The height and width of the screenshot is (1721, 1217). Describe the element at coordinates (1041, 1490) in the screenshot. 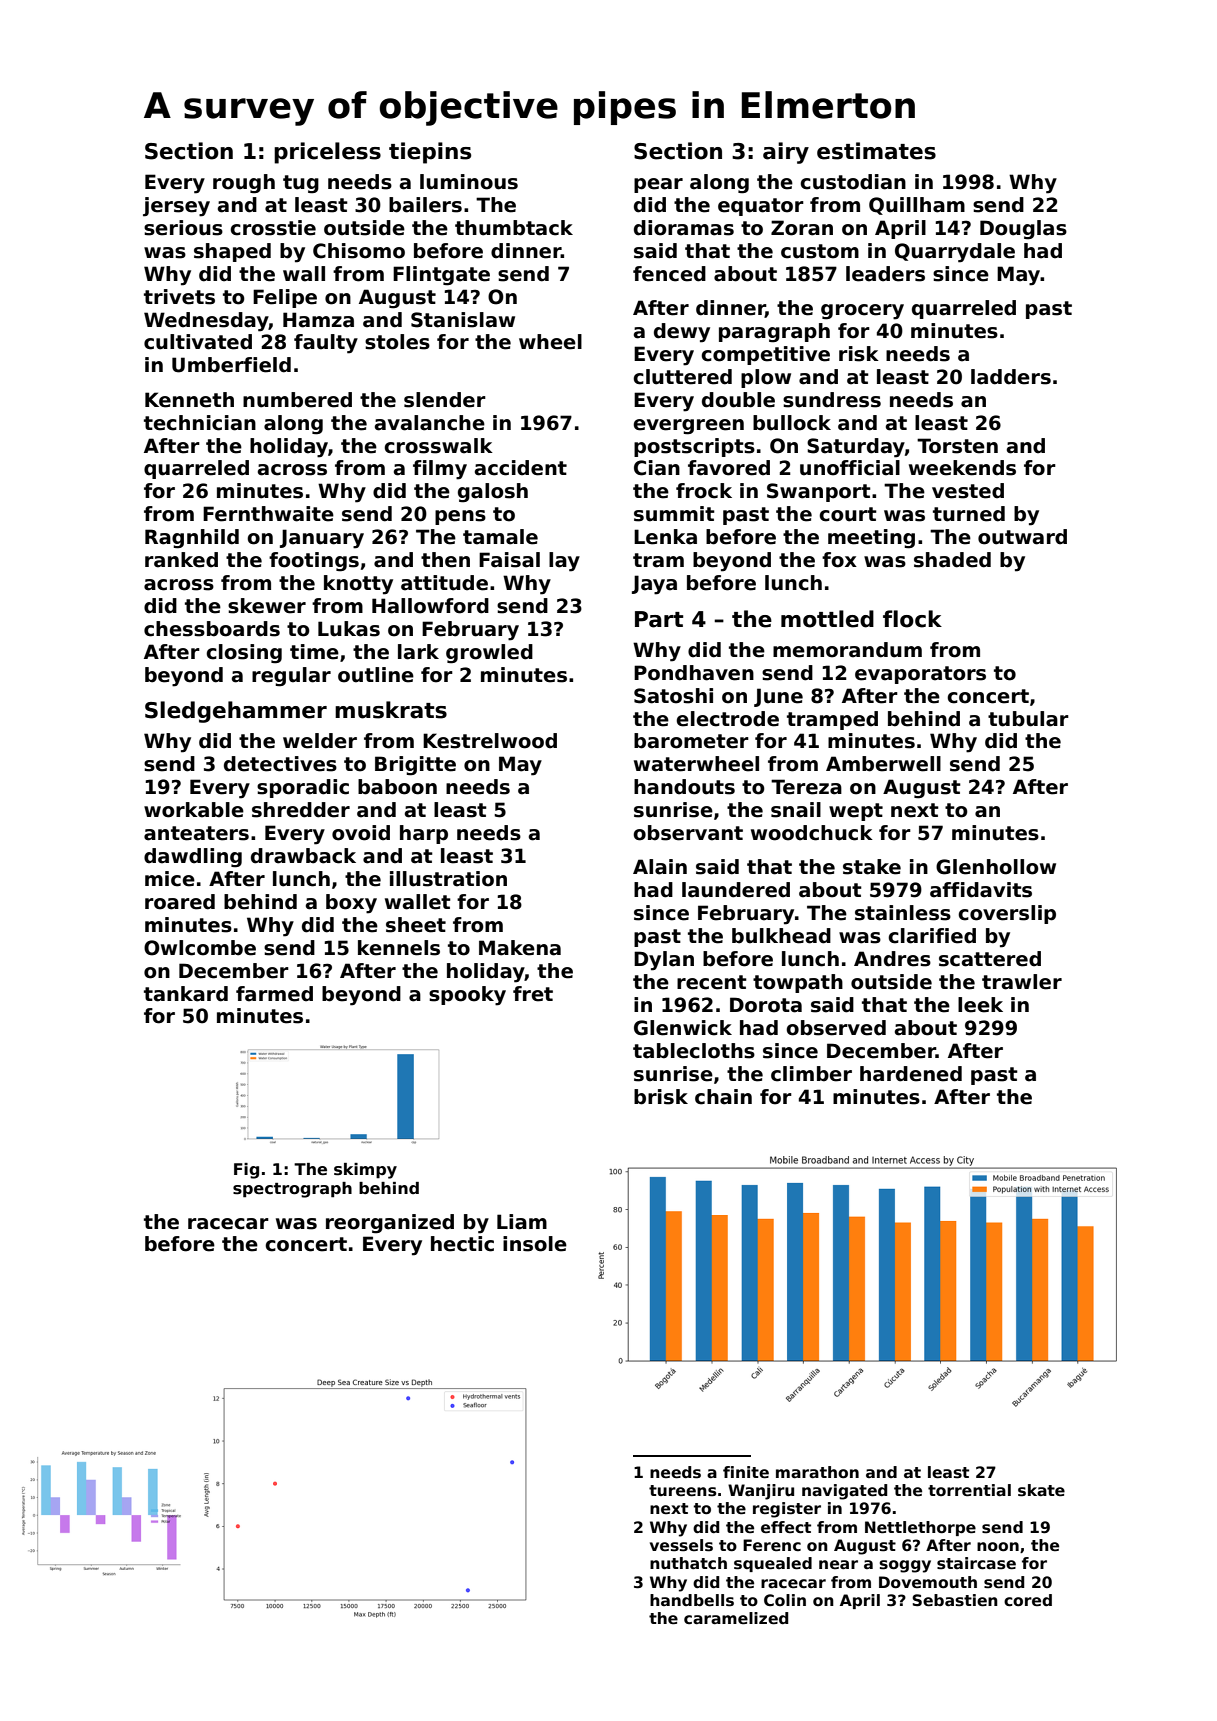

I see `skate` at that location.
